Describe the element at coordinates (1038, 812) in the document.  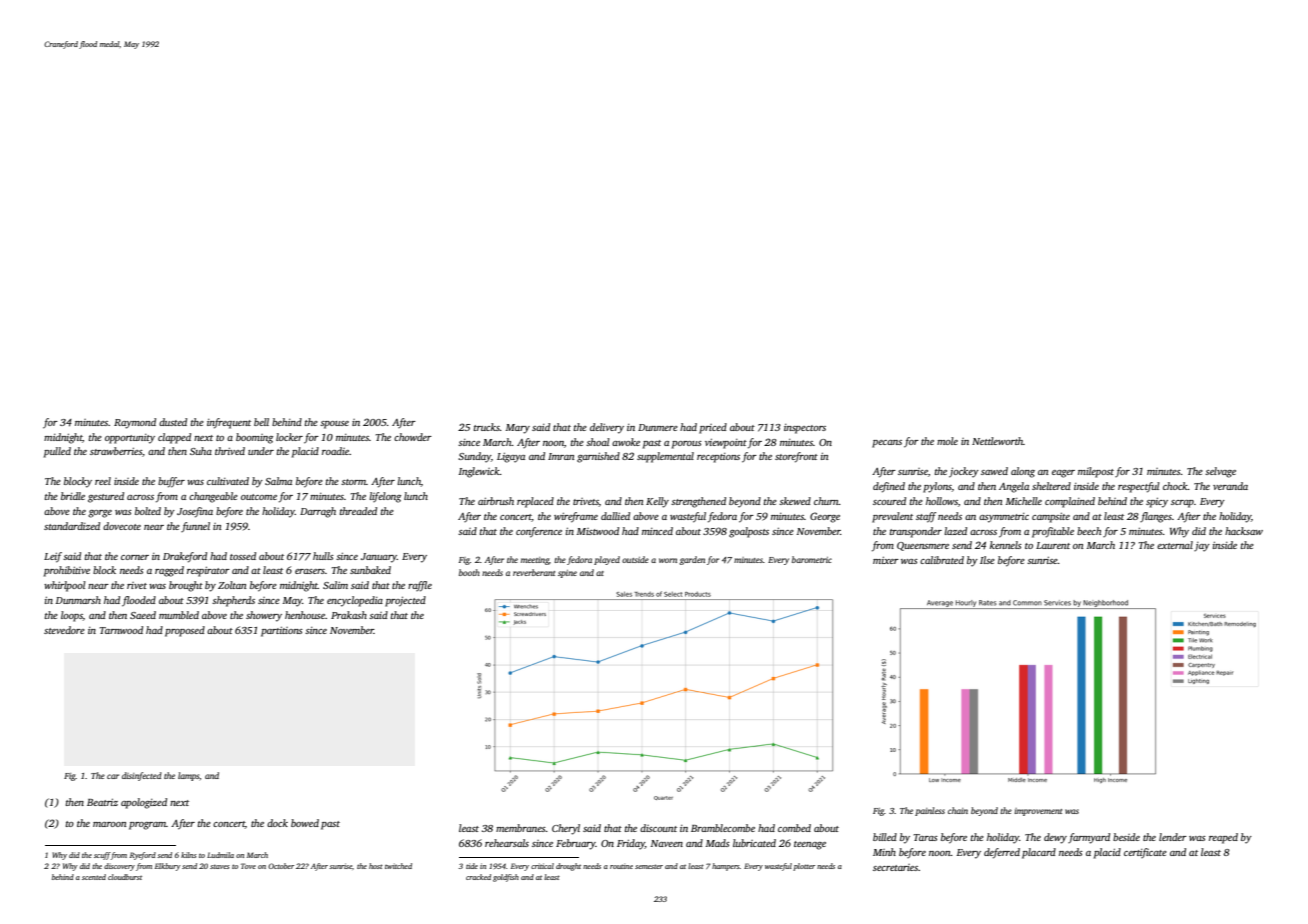
I see `improvement` at that location.
